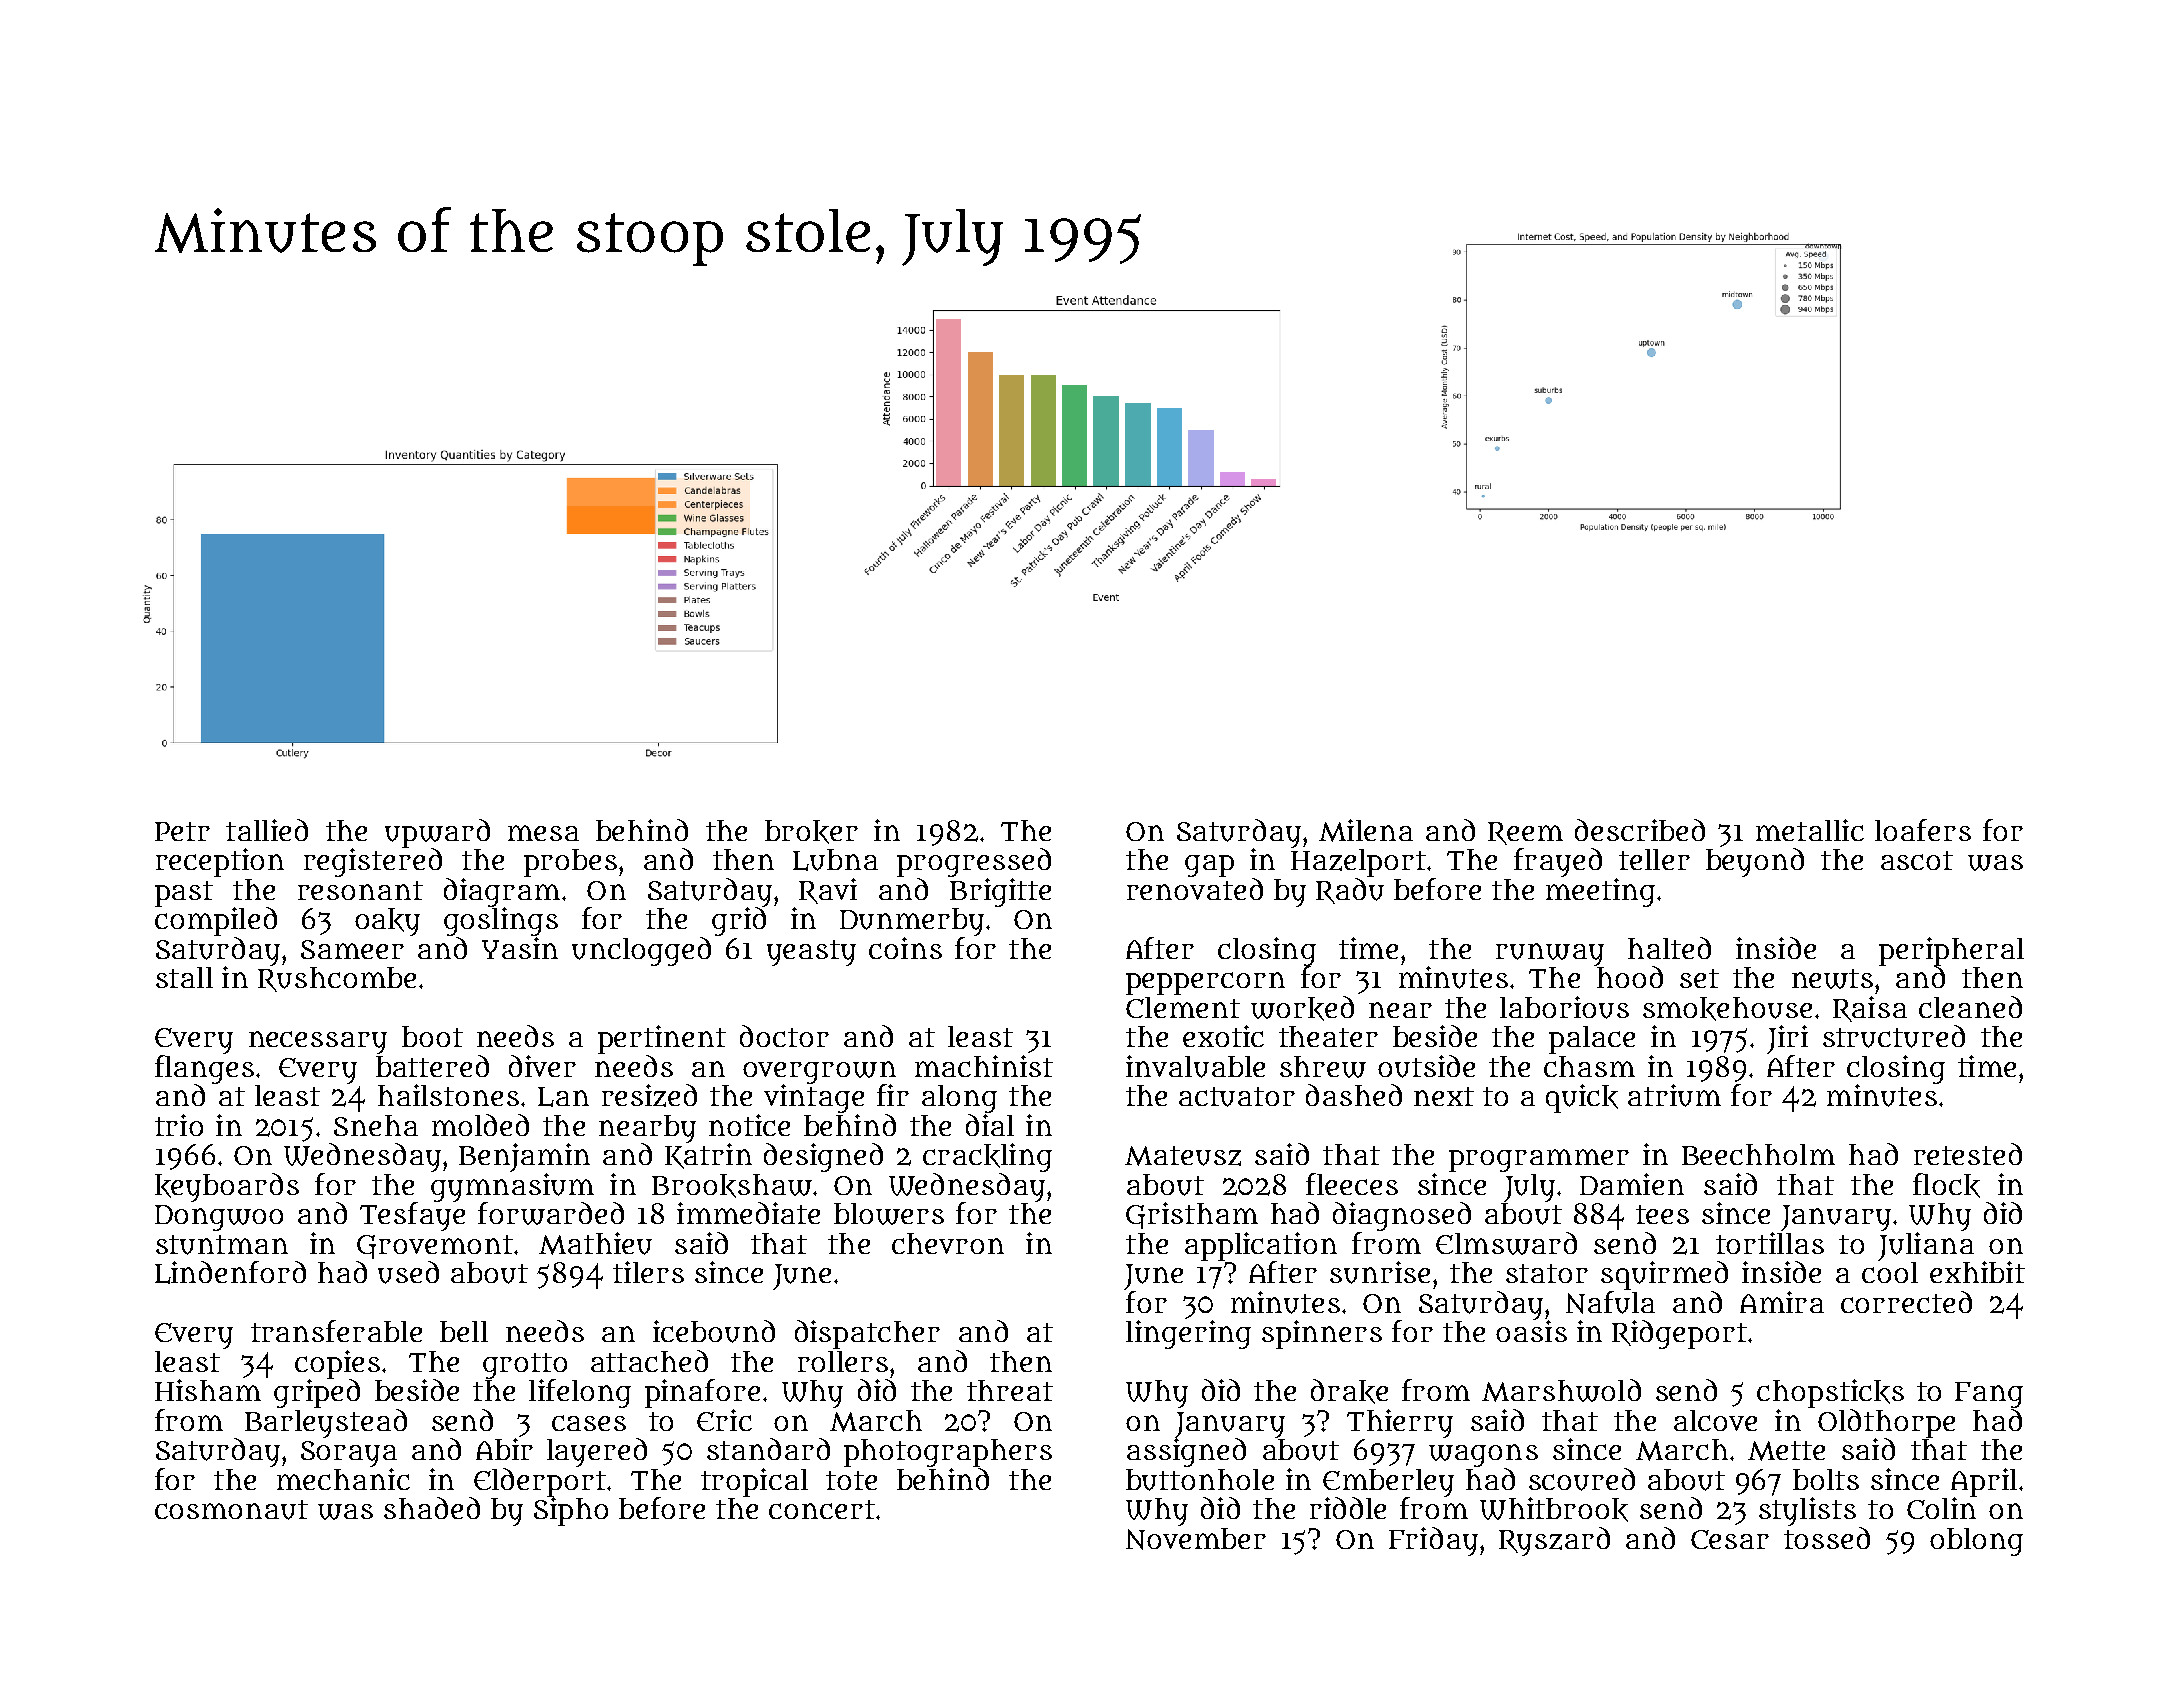 This document has width=2178, height=1683. I want to click on Brigitte, so click(1000, 892).
